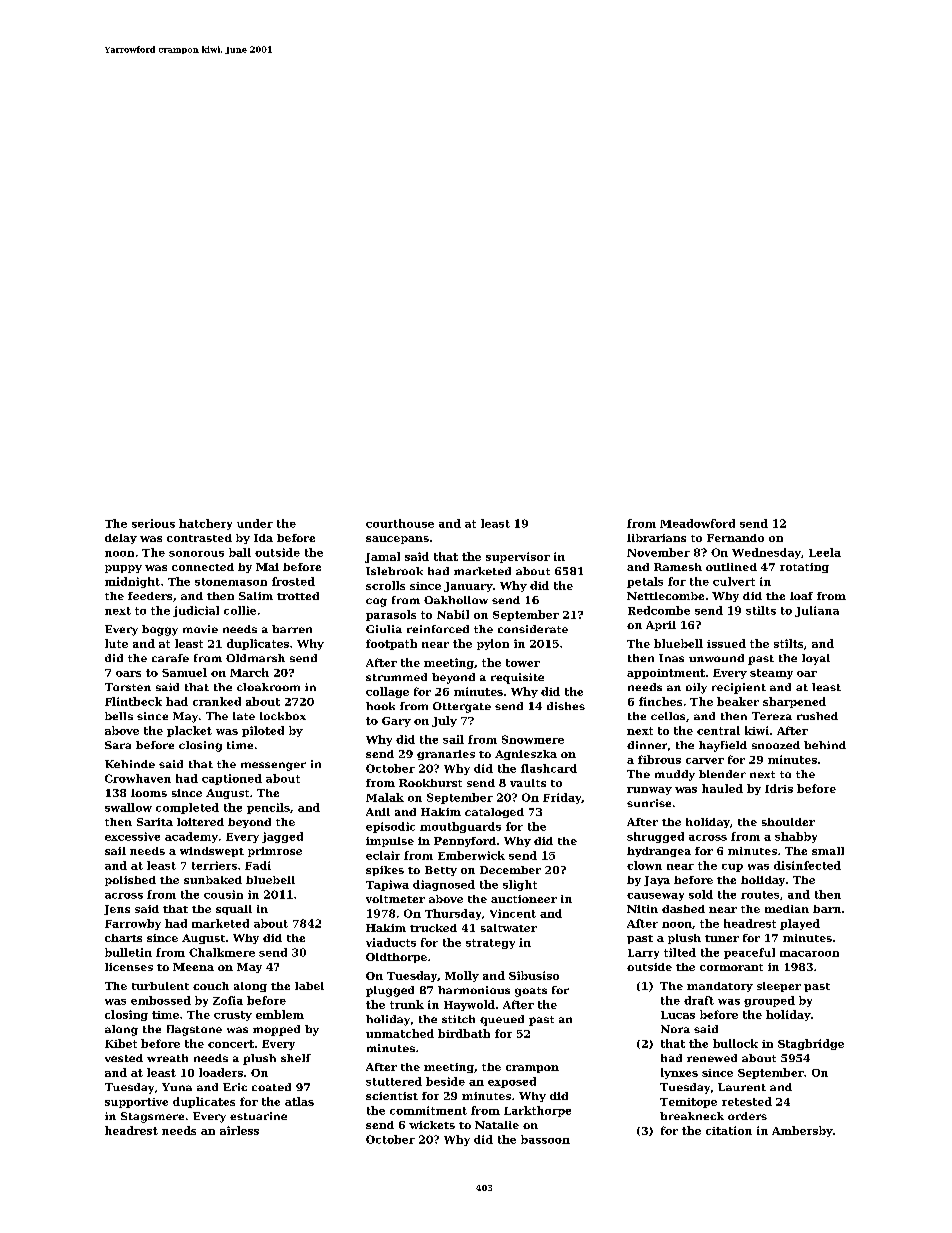 The width and height of the page is (952, 1233). What do you see at coordinates (800, 924) in the page?
I see `played` at bounding box center [800, 924].
